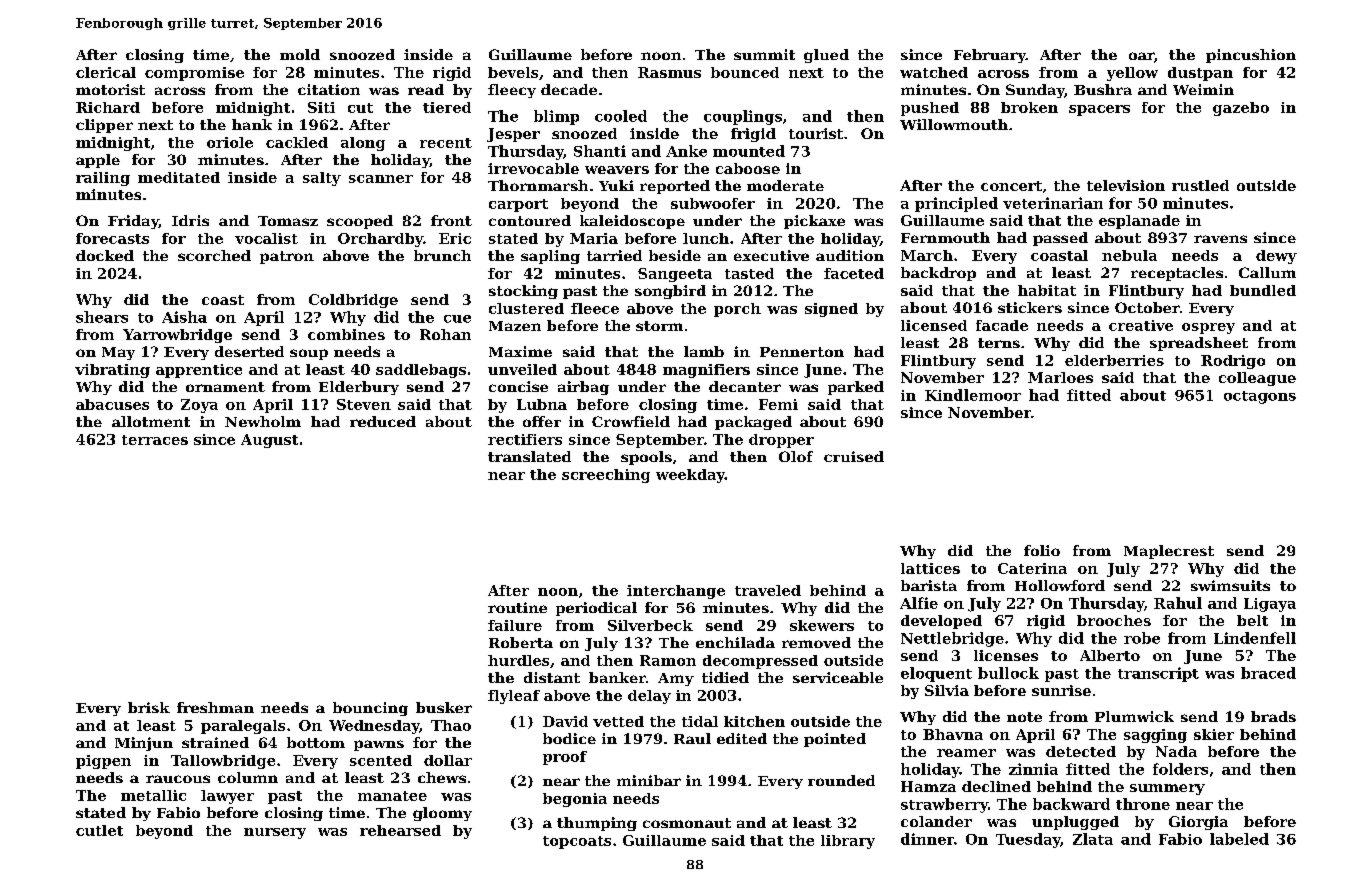  What do you see at coordinates (110, 89) in the image?
I see `motorist` at bounding box center [110, 89].
